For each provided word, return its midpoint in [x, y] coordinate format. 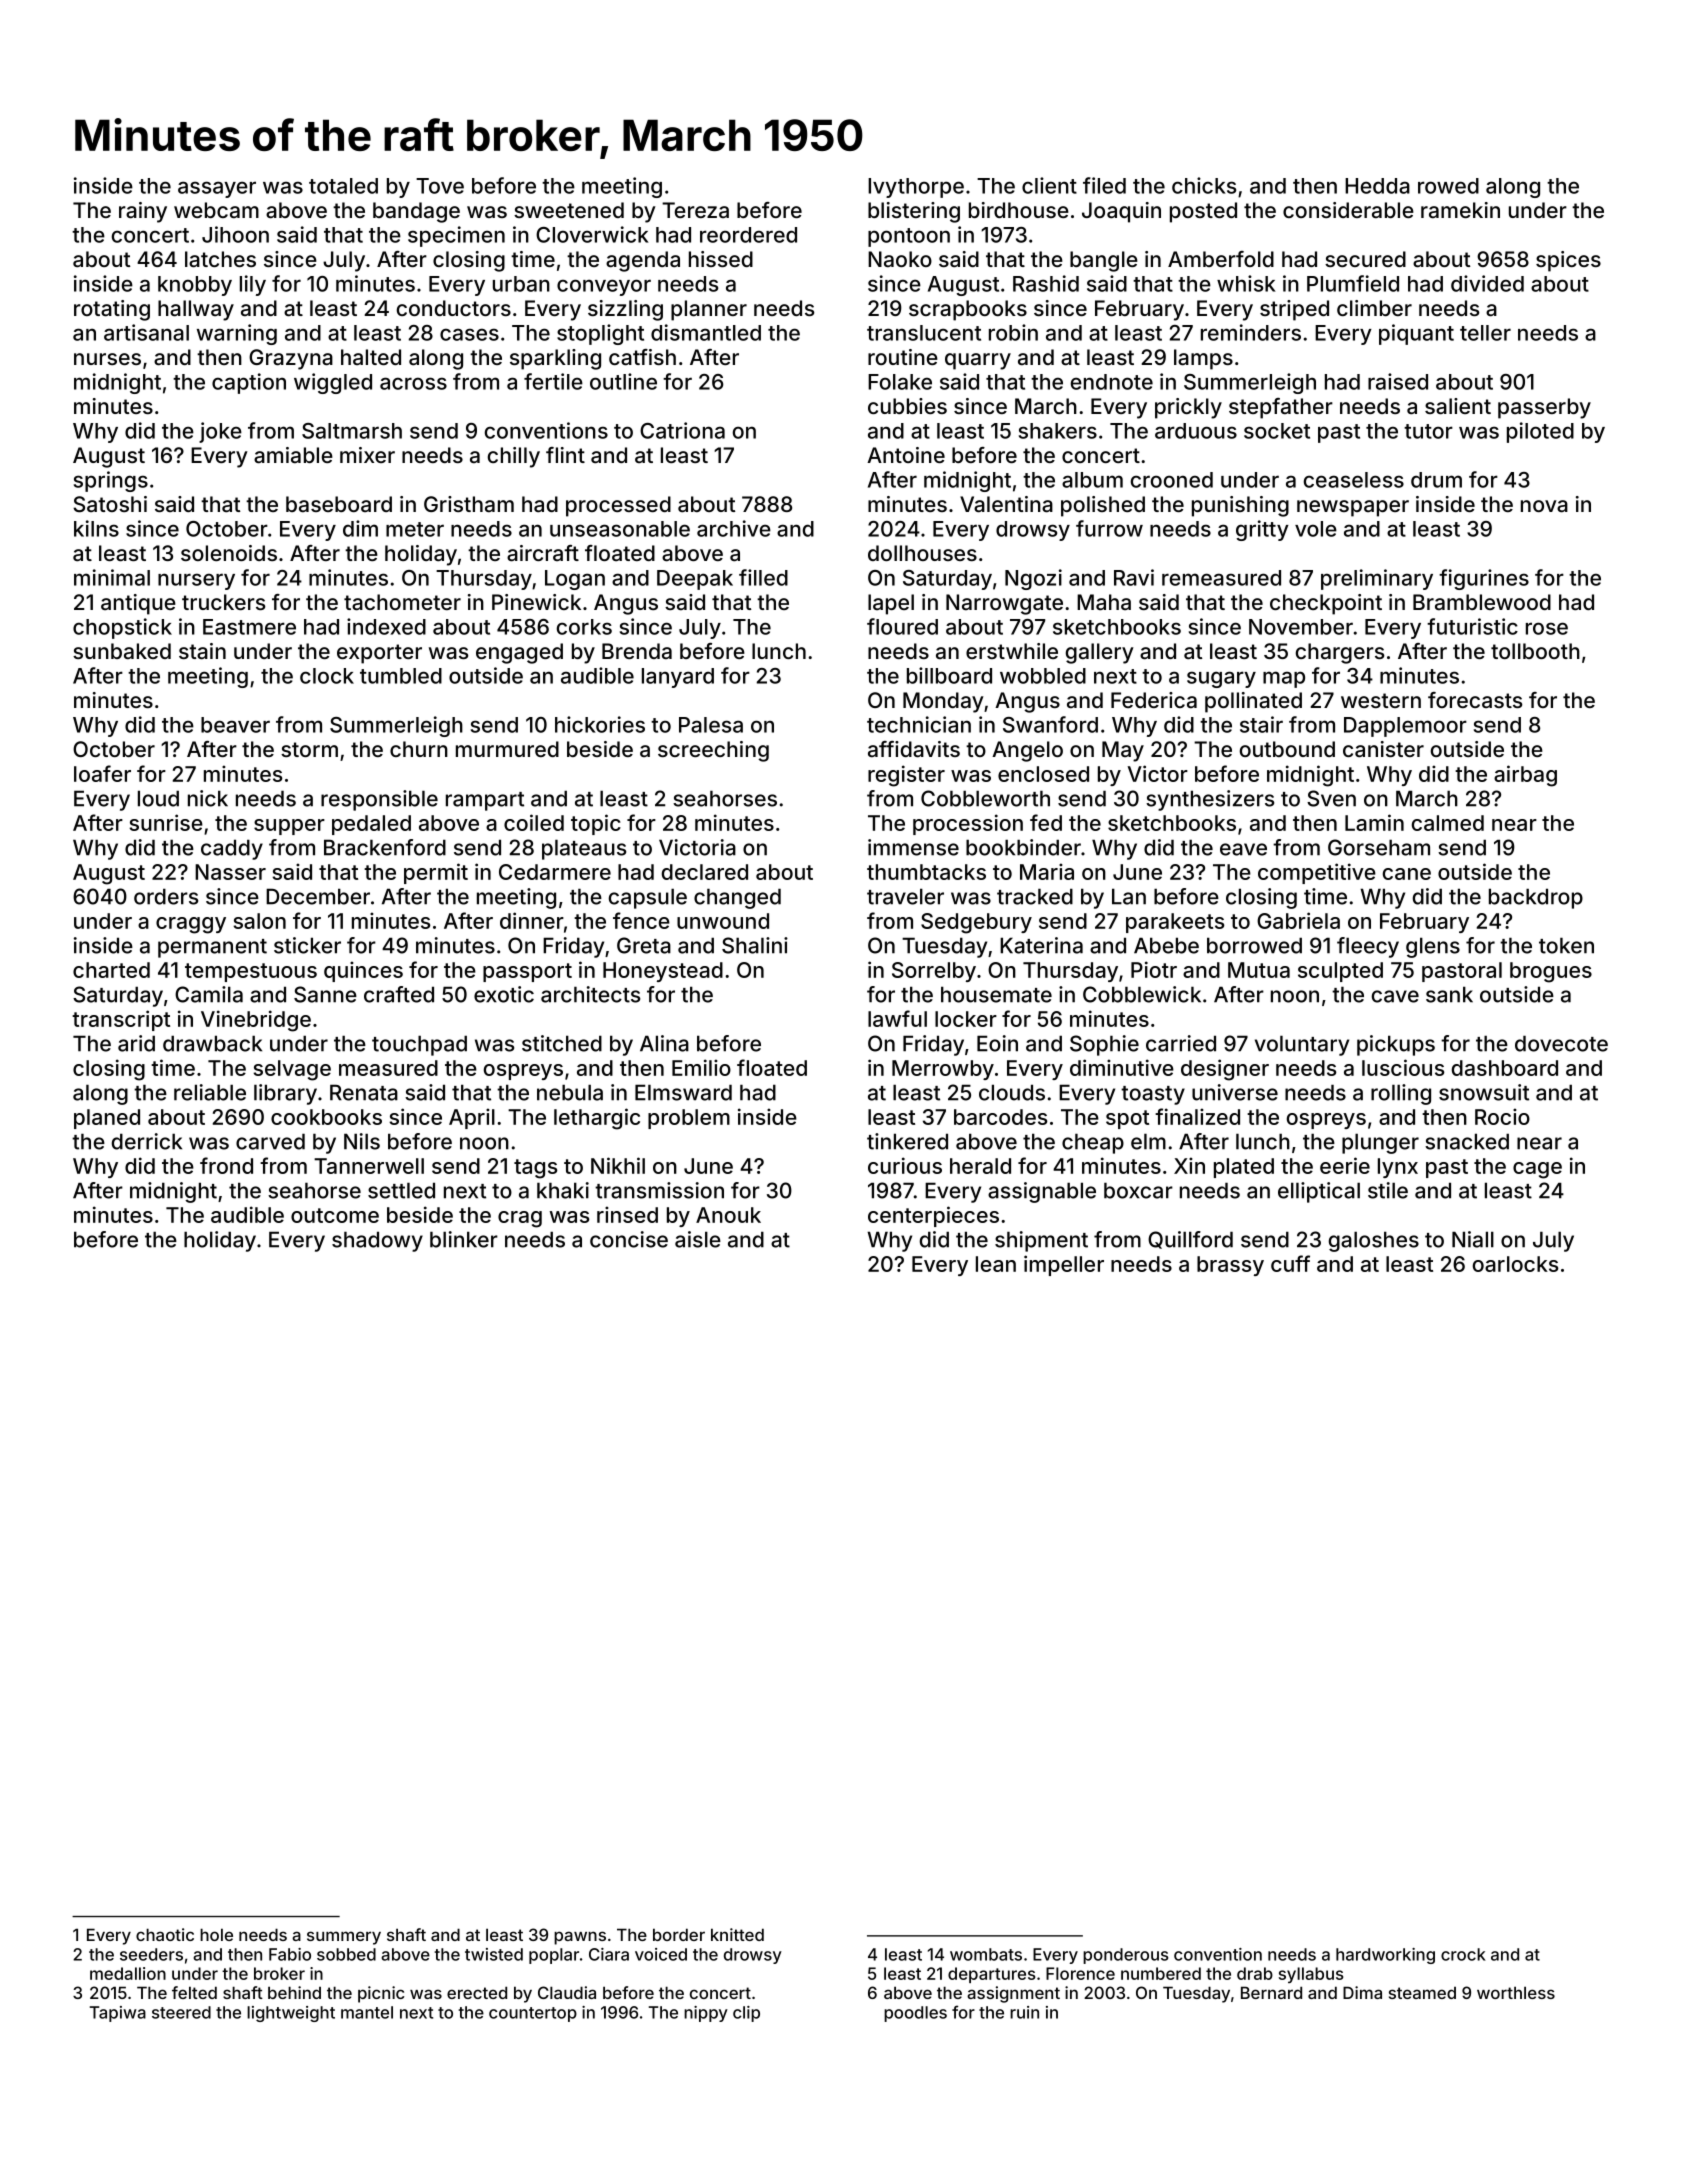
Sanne [325, 994]
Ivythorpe [916, 188]
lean [996, 1264]
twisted [494, 1954]
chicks [1204, 185]
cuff [1290, 1263]
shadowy [377, 1241]
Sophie [1104, 1045]
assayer [217, 189]
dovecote [1561, 1043]
